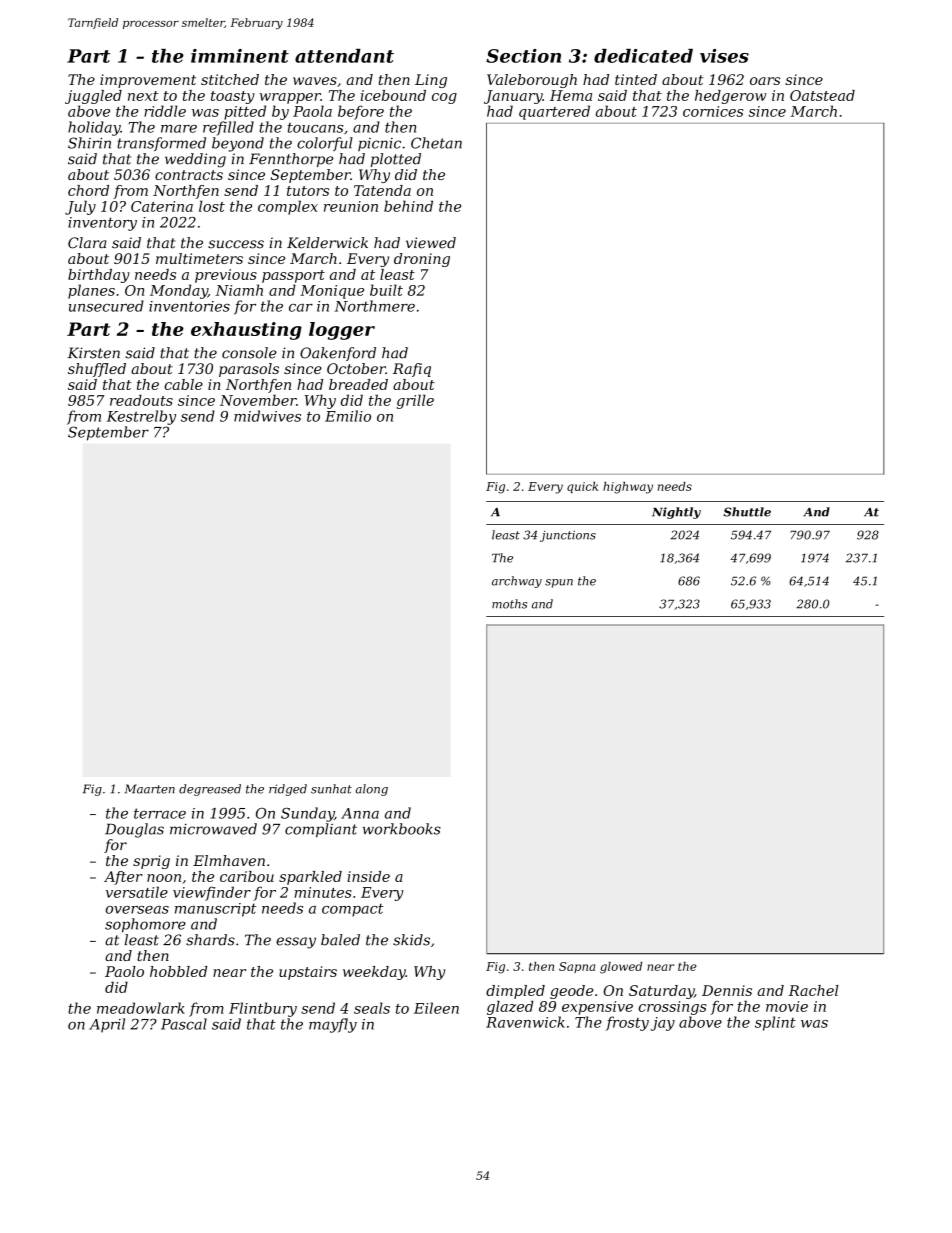 This screenshot has height=1233, width=952. What do you see at coordinates (559, 583) in the screenshot?
I see `spun` at bounding box center [559, 583].
